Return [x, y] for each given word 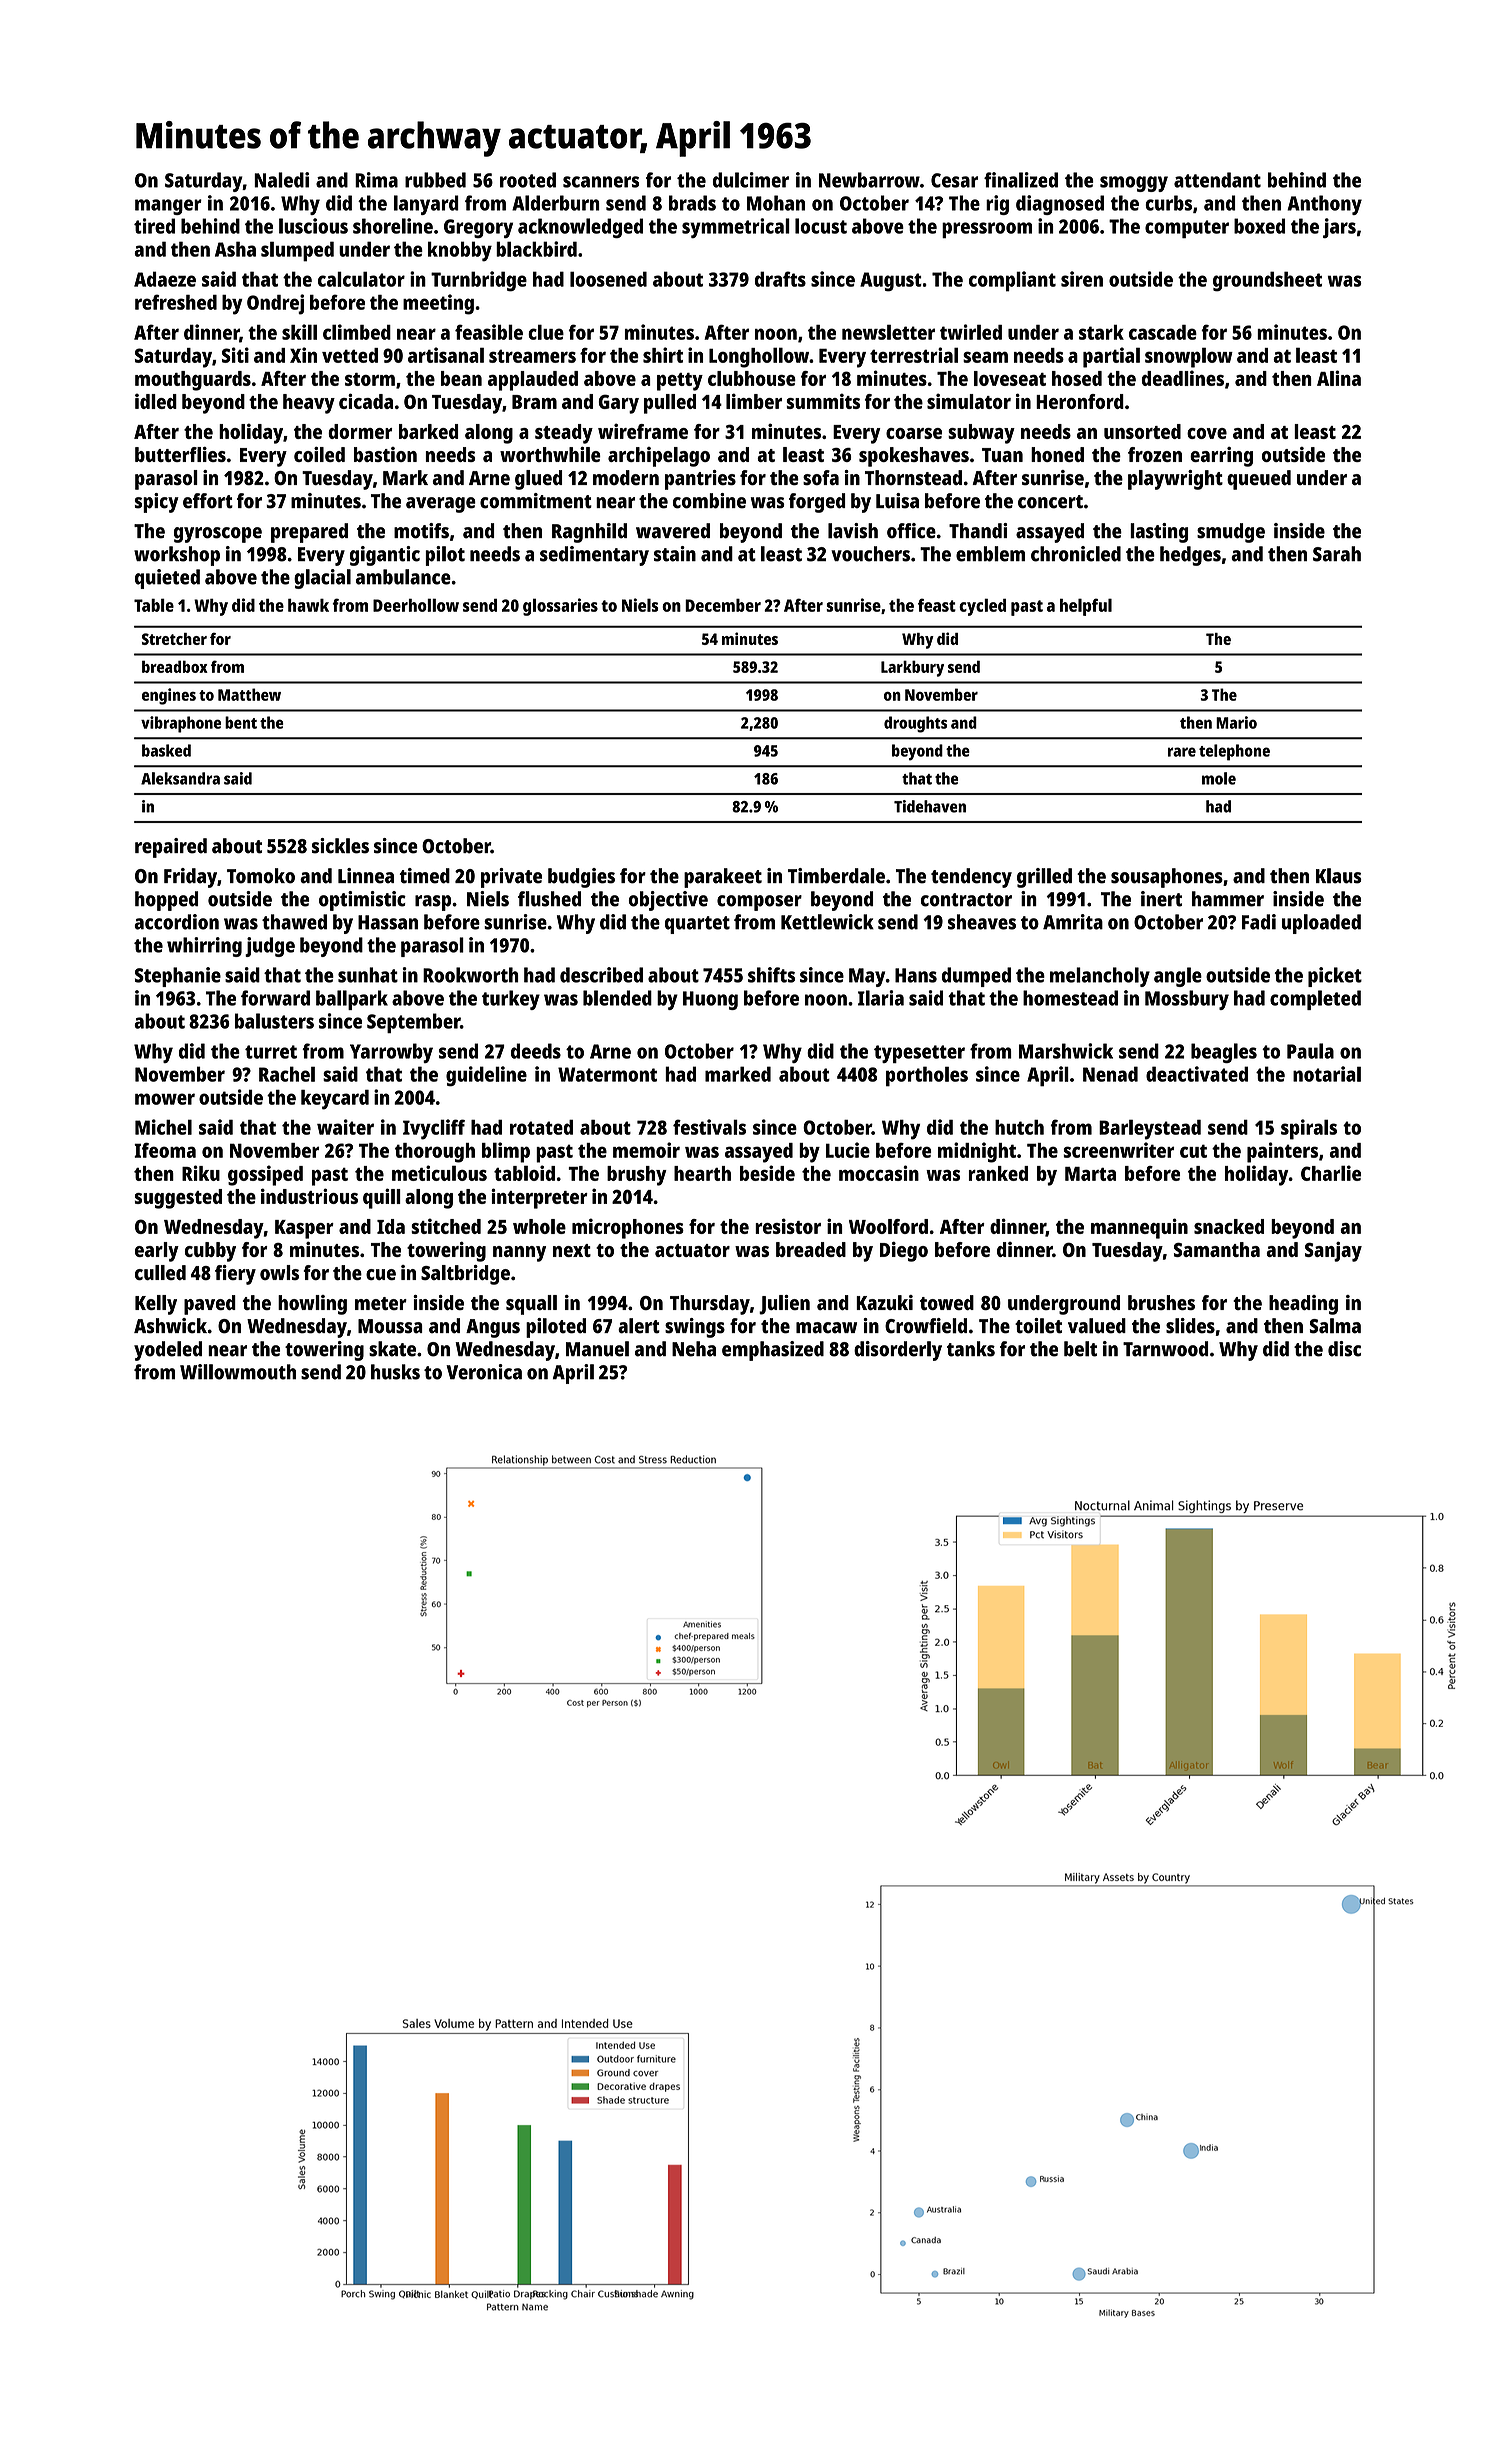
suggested [178, 1199]
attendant [1217, 180]
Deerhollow [416, 605]
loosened [608, 279]
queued [1259, 480]
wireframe [643, 431]
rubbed [435, 180]
